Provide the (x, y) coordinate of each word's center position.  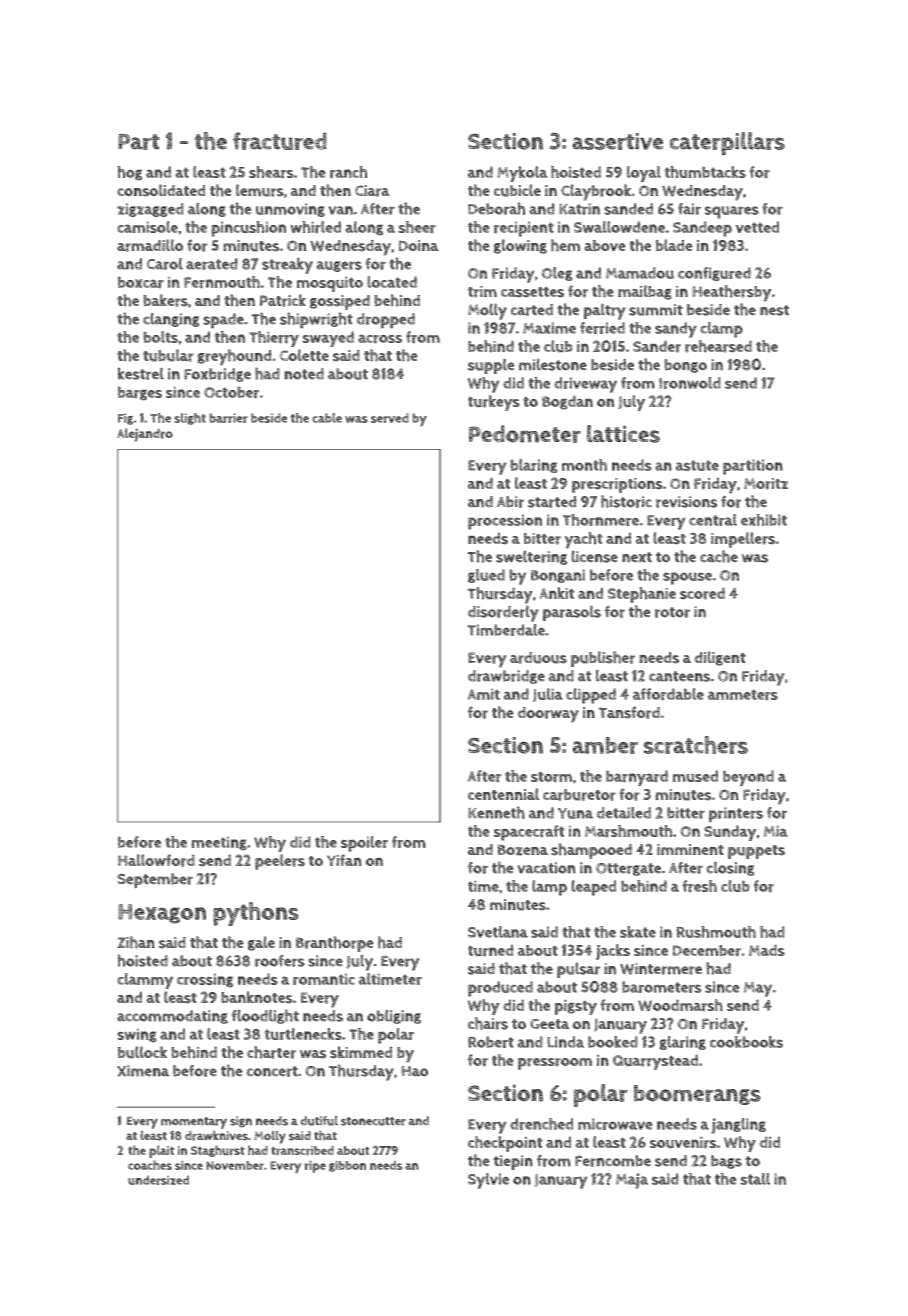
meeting (219, 843)
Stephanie (642, 595)
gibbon (347, 1166)
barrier (228, 418)
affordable (668, 694)
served (390, 418)
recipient (524, 229)
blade (674, 245)
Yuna (575, 813)
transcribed (302, 1151)
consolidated (161, 190)
